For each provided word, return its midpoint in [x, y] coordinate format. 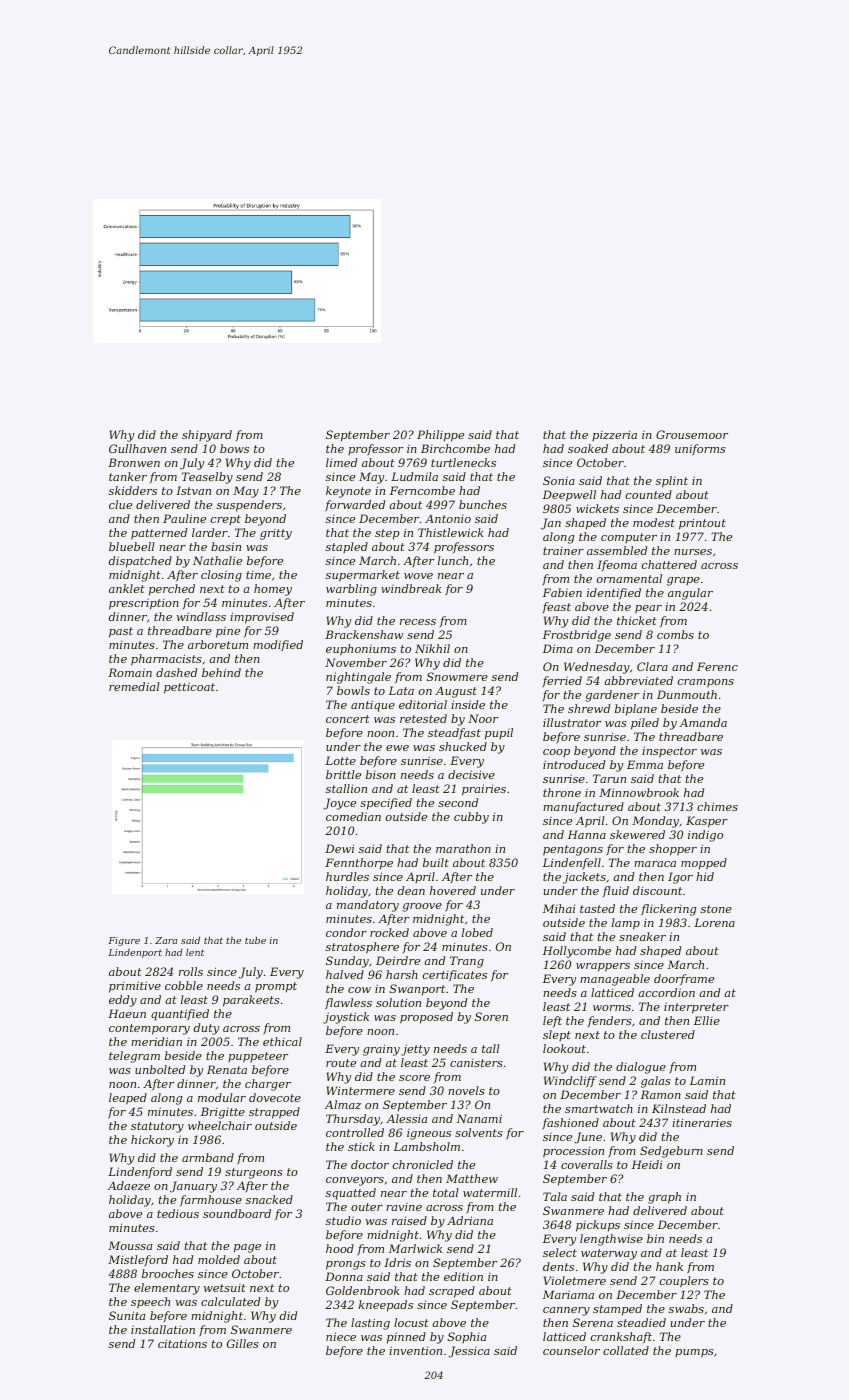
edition [463, 1276]
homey [273, 590]
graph [664, 1198]
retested [423, 718]
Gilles [243, 1343]
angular [690, 594]
